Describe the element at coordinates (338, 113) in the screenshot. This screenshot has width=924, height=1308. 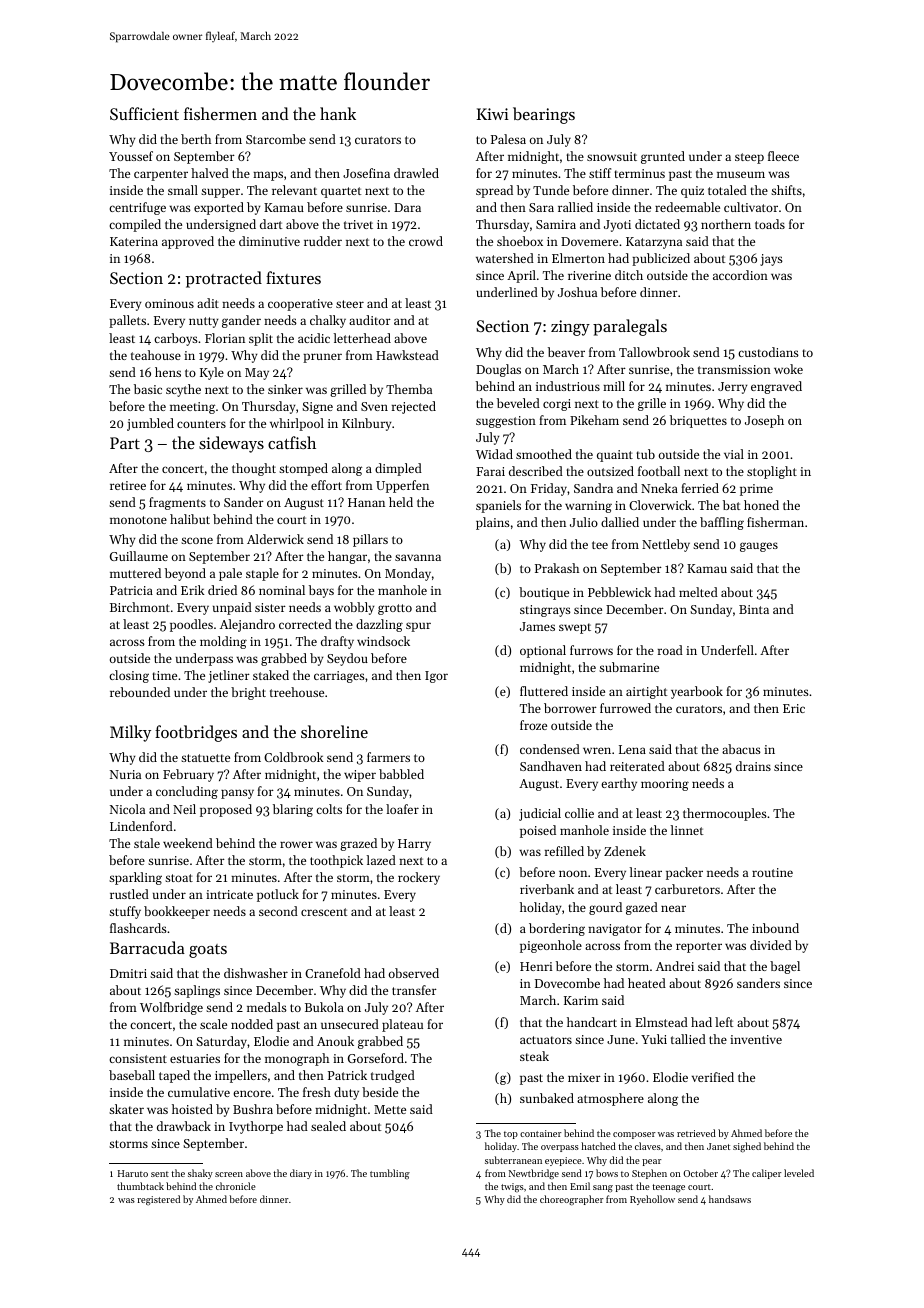
I see `hank` at that location.
